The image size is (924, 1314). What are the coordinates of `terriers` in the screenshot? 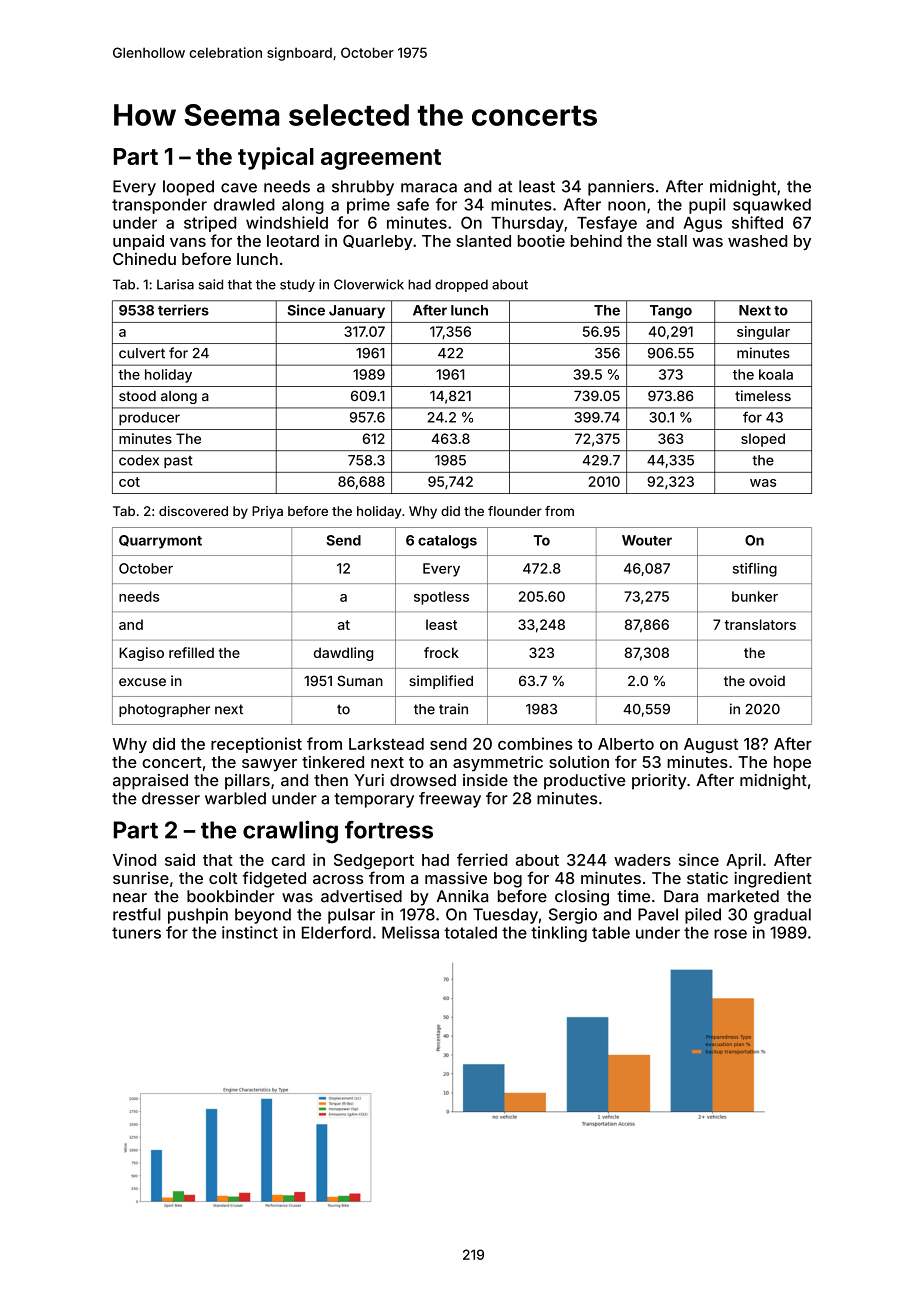 It's located at (183, 310).
